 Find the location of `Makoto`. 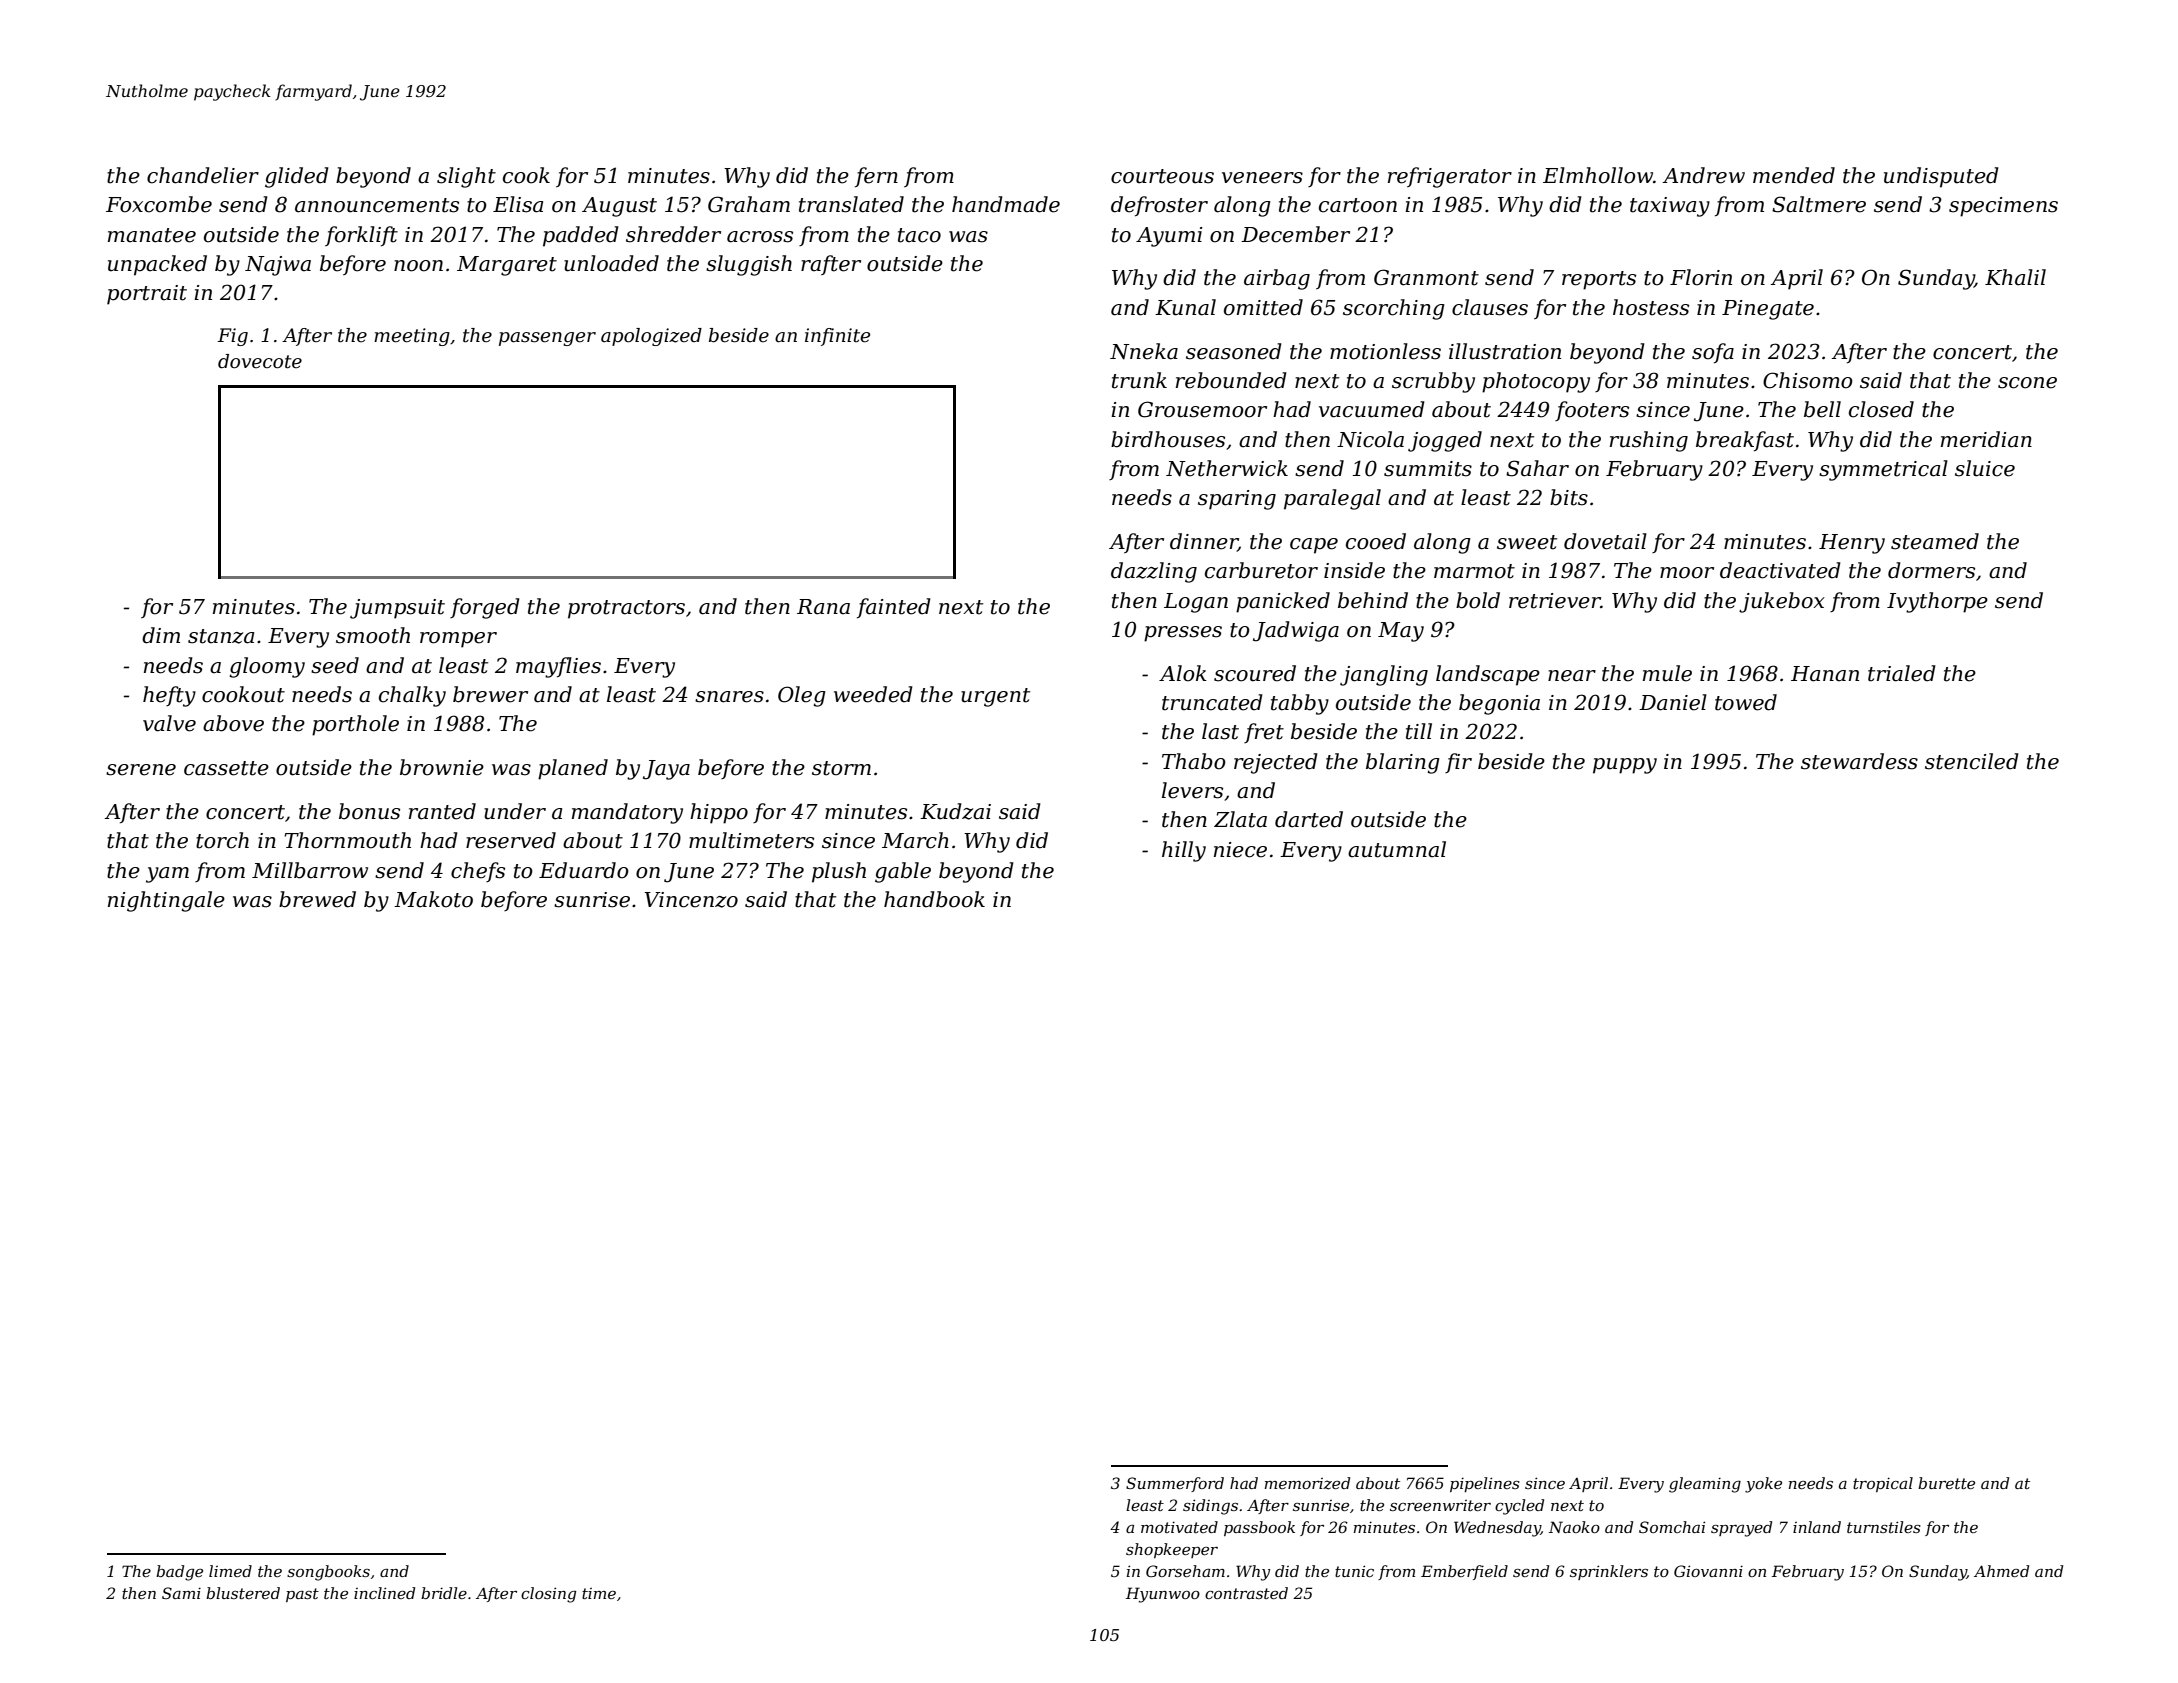

Makoto is located at coordinates (433, 899).
